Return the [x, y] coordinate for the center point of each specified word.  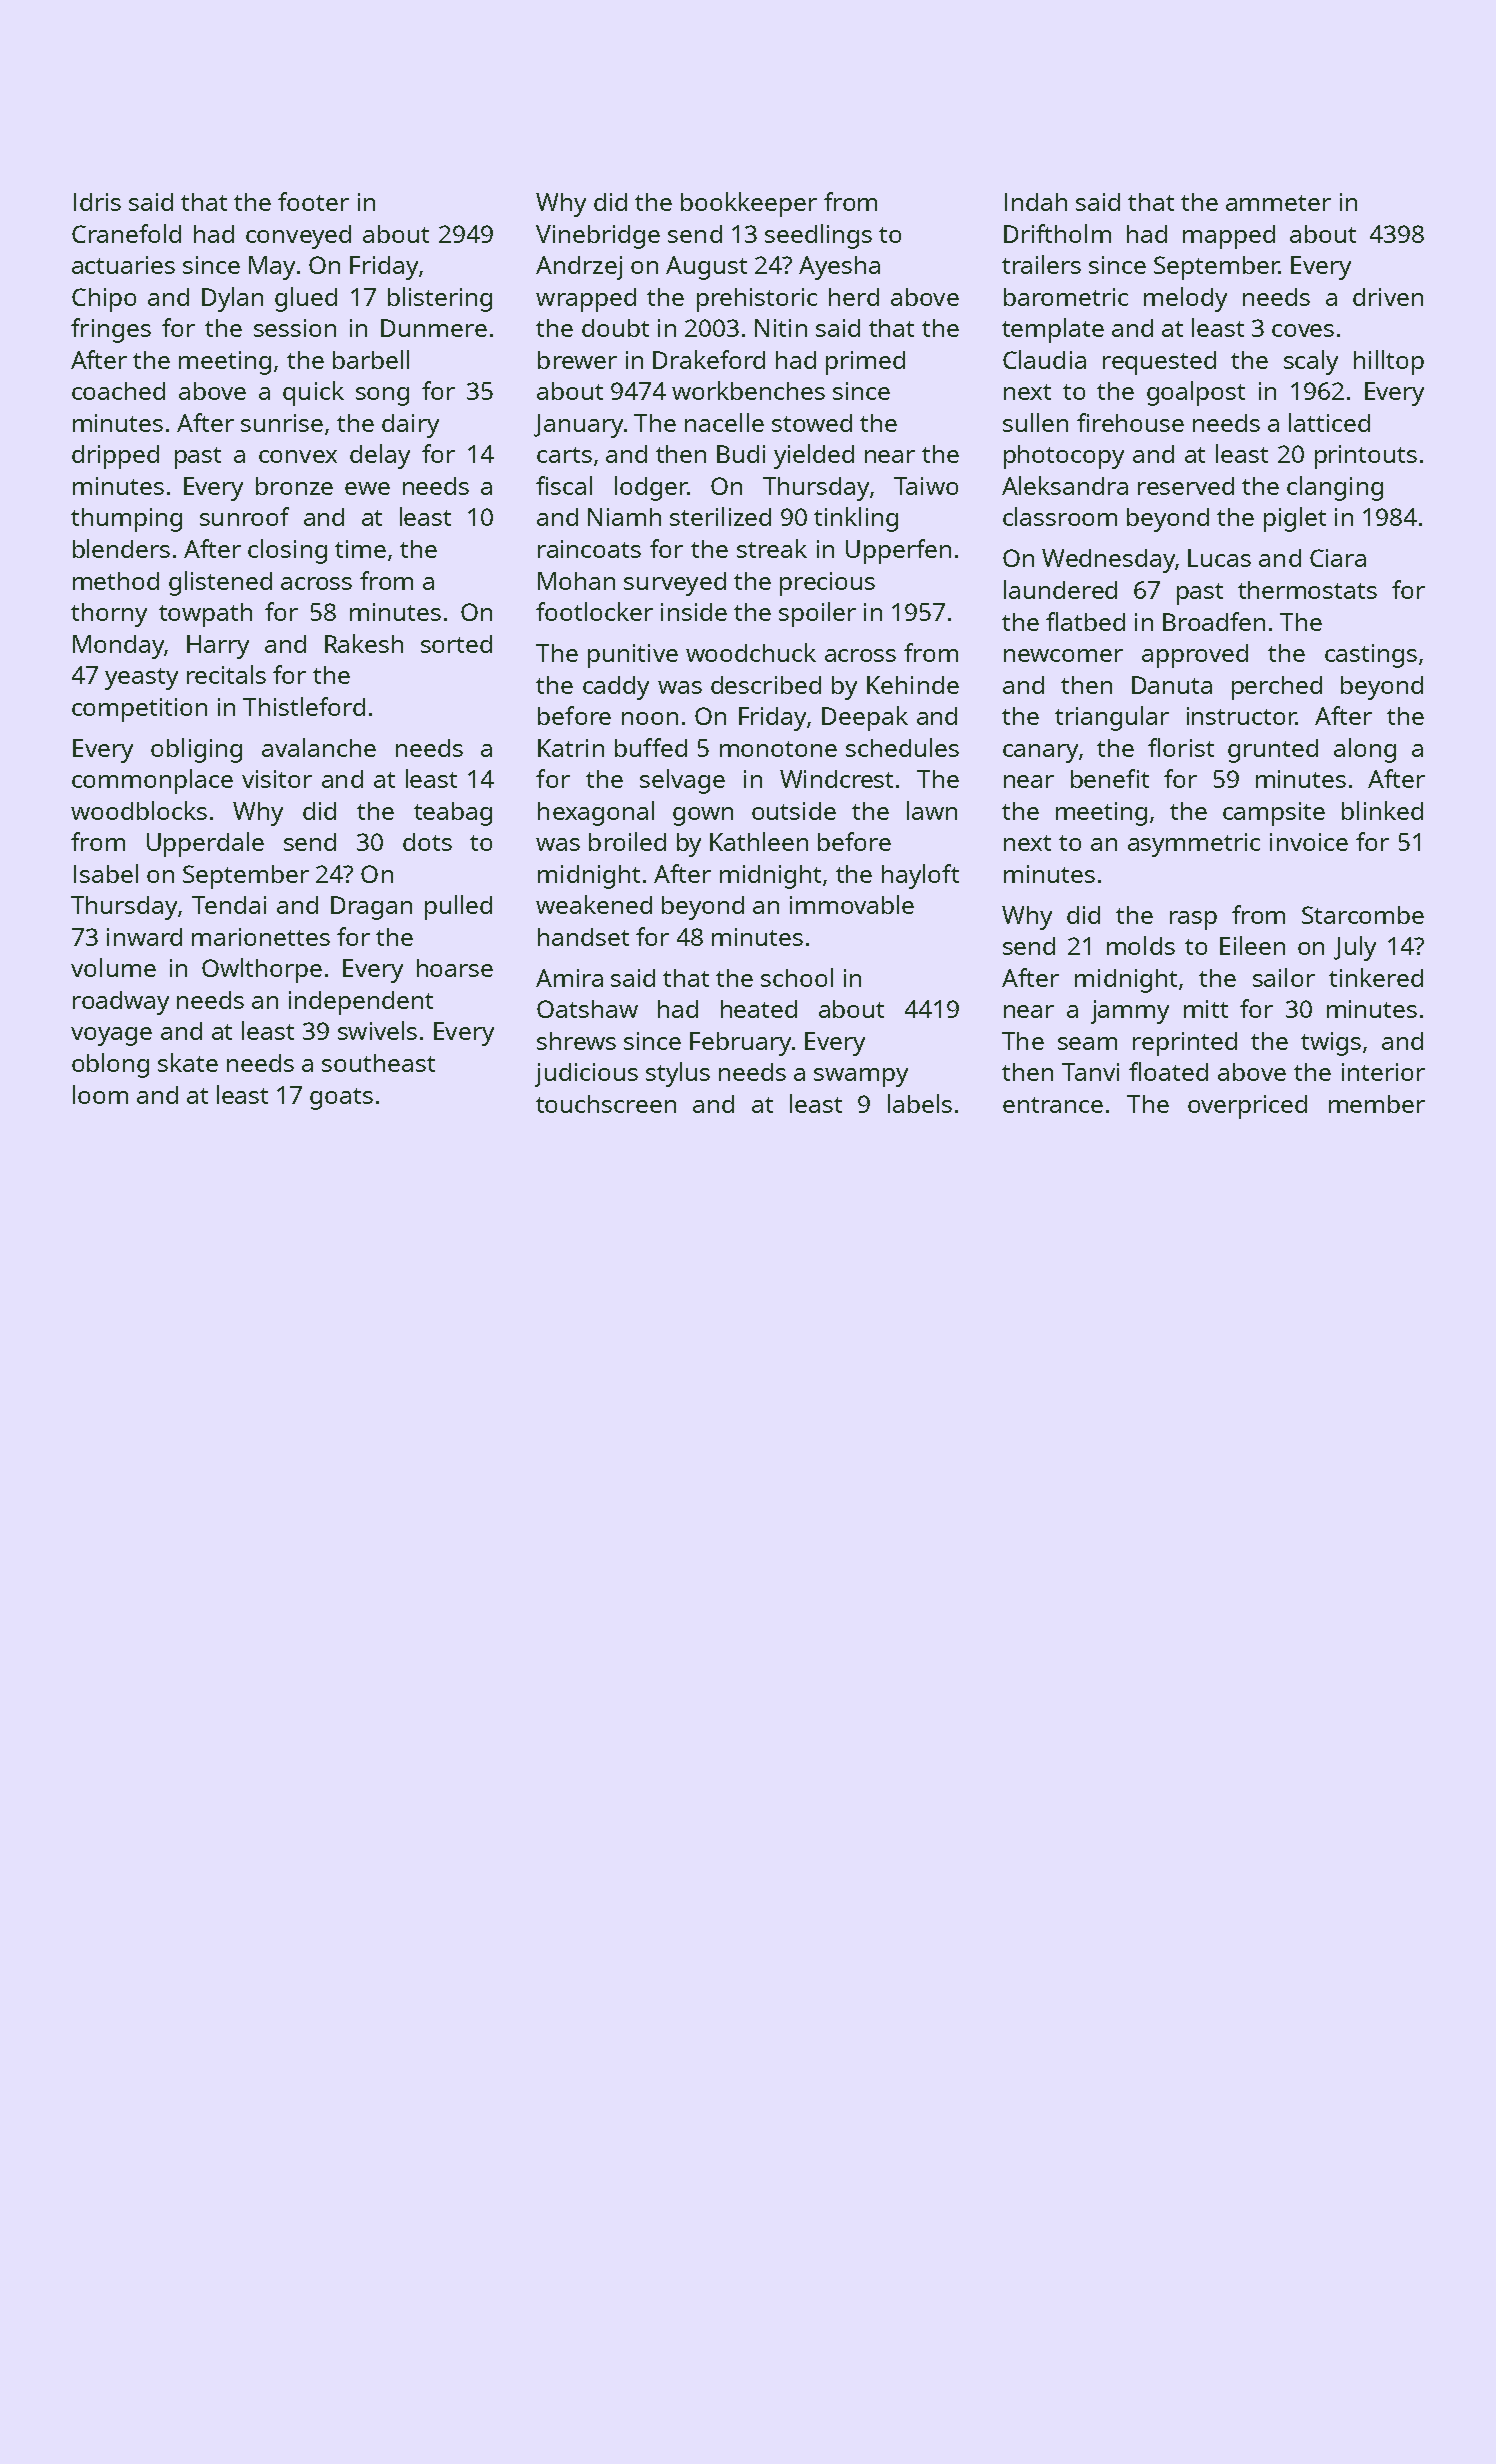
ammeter [1278, 203]
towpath [205, 615]
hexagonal [596, 813]
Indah [1036, 202]
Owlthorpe [262, 970]
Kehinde [913, 685]
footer [313, 201]
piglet [1295, 519]
